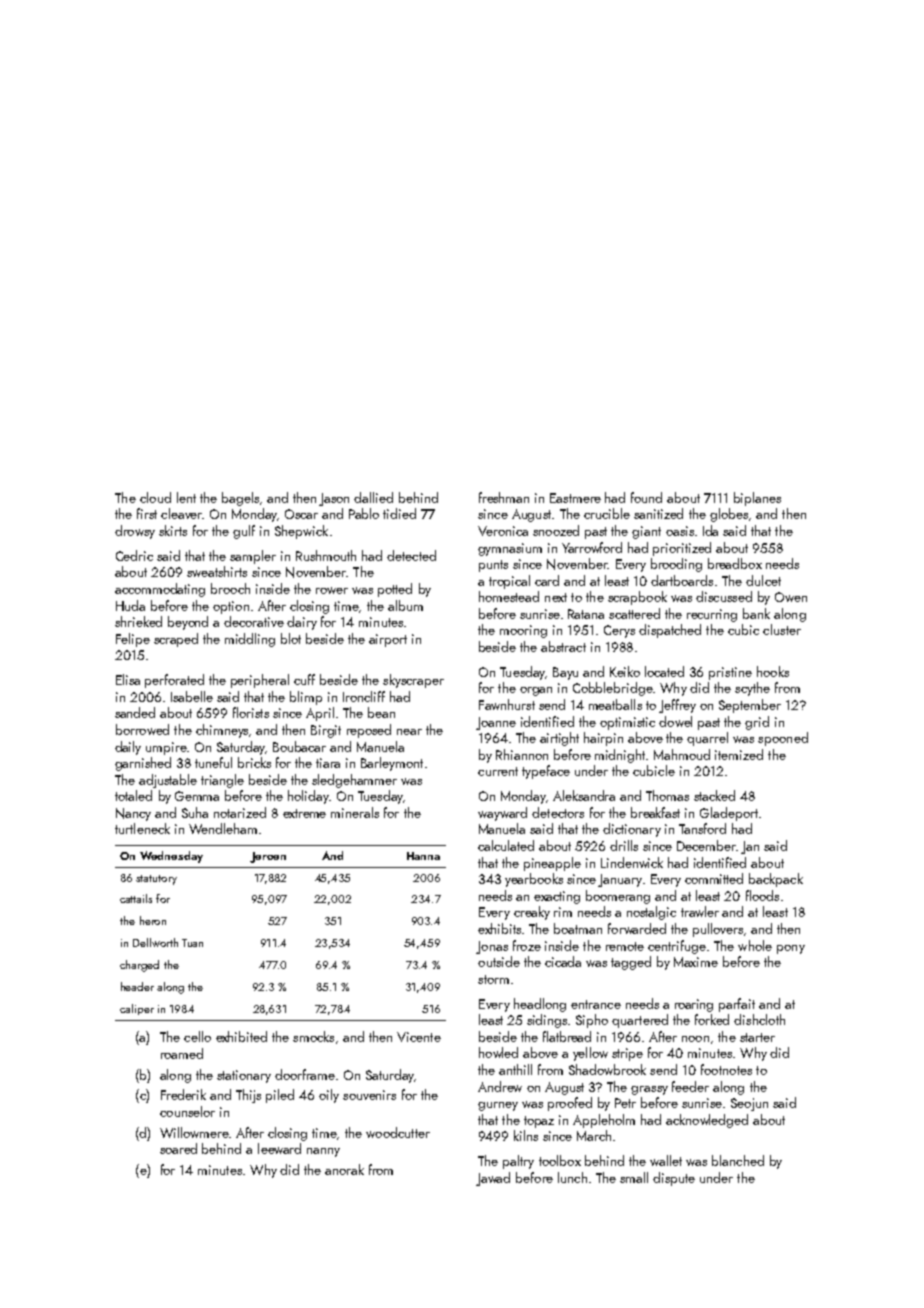 Image resolution: width=924 pixels, height=1308 pixels. I want to click on drowsy, so click(135, 532).
